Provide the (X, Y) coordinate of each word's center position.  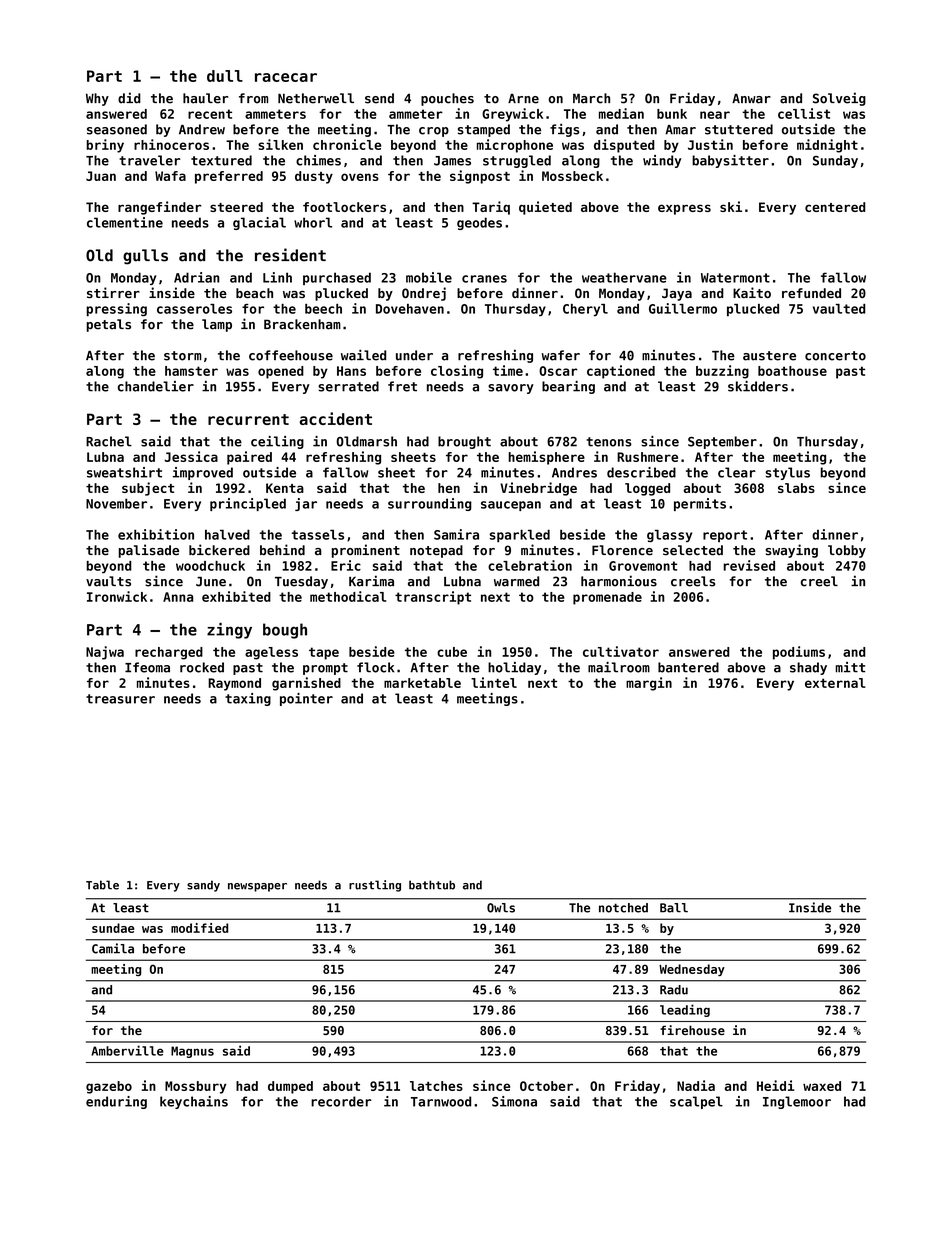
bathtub (432, 885)
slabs (796, 488)
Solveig (839, 99)
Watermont (735, 278)
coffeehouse (291, 355)
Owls (501, 908)
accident (336, 418)
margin (649, 684)
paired (249, 458)
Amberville (127, 1050)
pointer (306, 699)
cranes (484, 279)
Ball (674, 908)
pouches (447, 99)
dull (225, 76)
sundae (113, 928)
